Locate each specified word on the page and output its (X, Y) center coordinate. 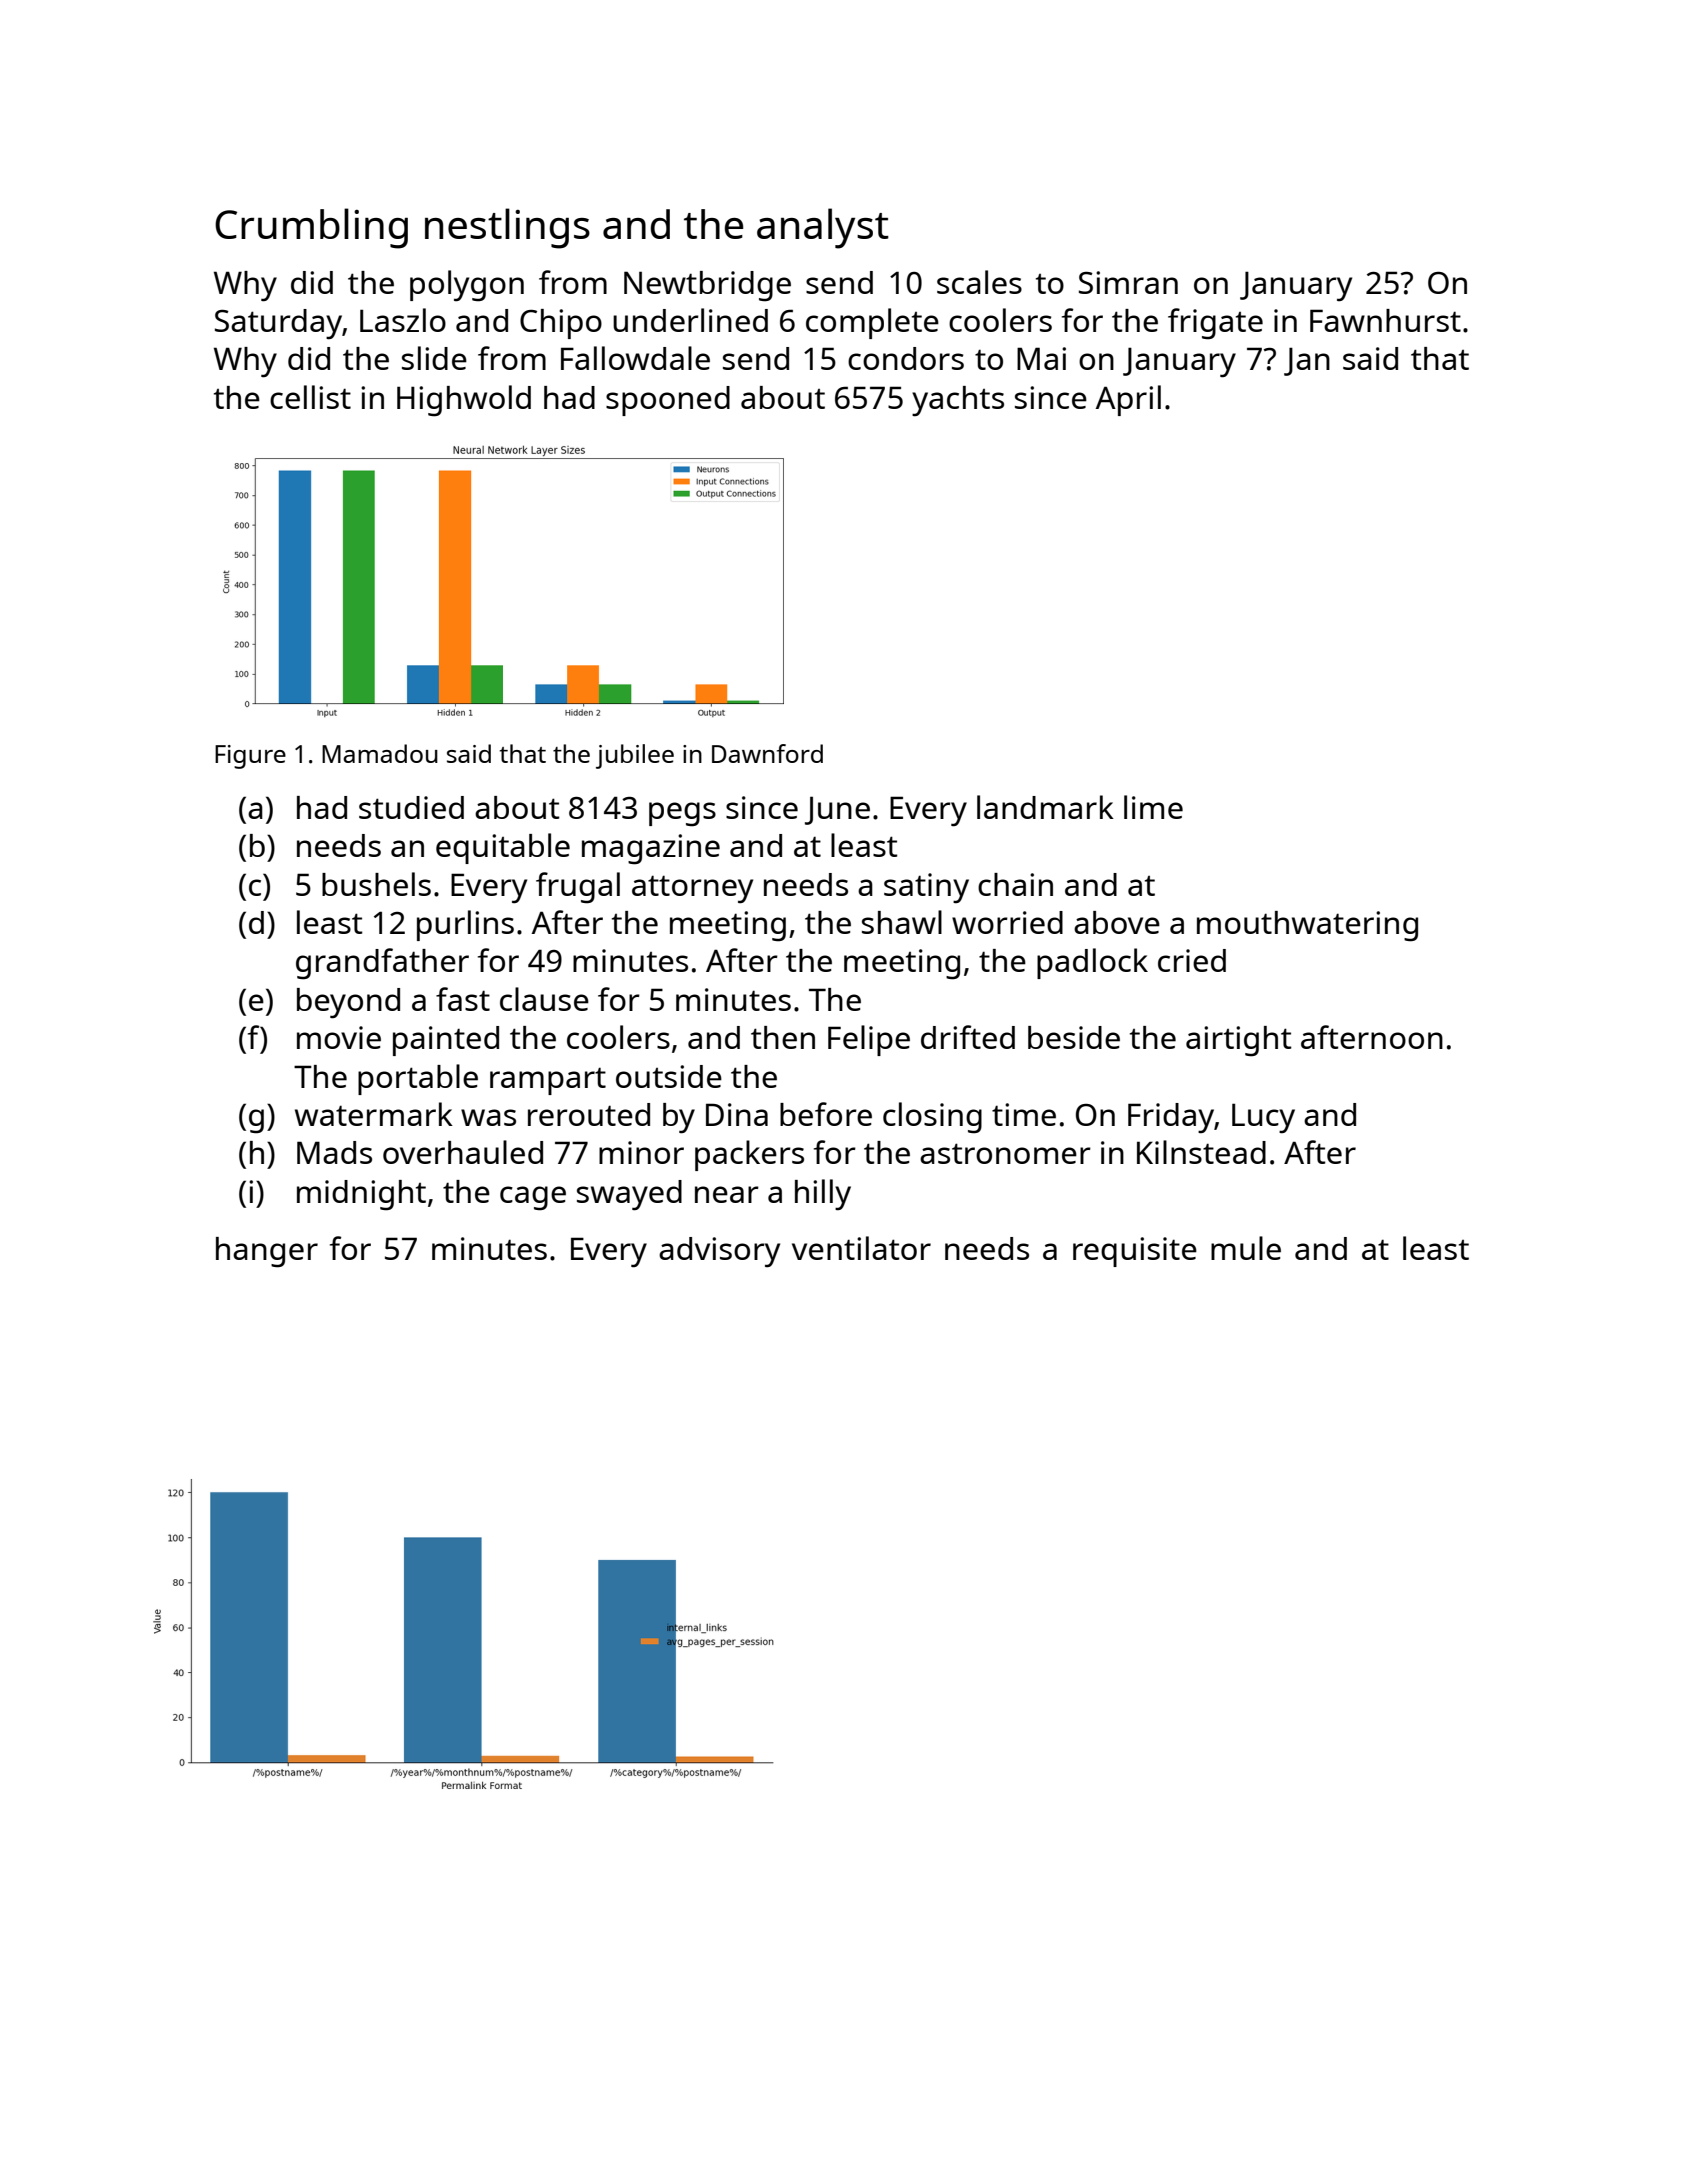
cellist (310, 397)
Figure (250, 757)
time (1024, 1114)
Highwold (464, 401)
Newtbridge (707, 286)
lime (1153, 807)
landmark (1045, 807)
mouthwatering (1307, 926)
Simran (1128, 282)
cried (1192, 960)
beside (1074, 1037)
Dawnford (767, 753)
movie (339, 1037)
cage (533, 1198)
